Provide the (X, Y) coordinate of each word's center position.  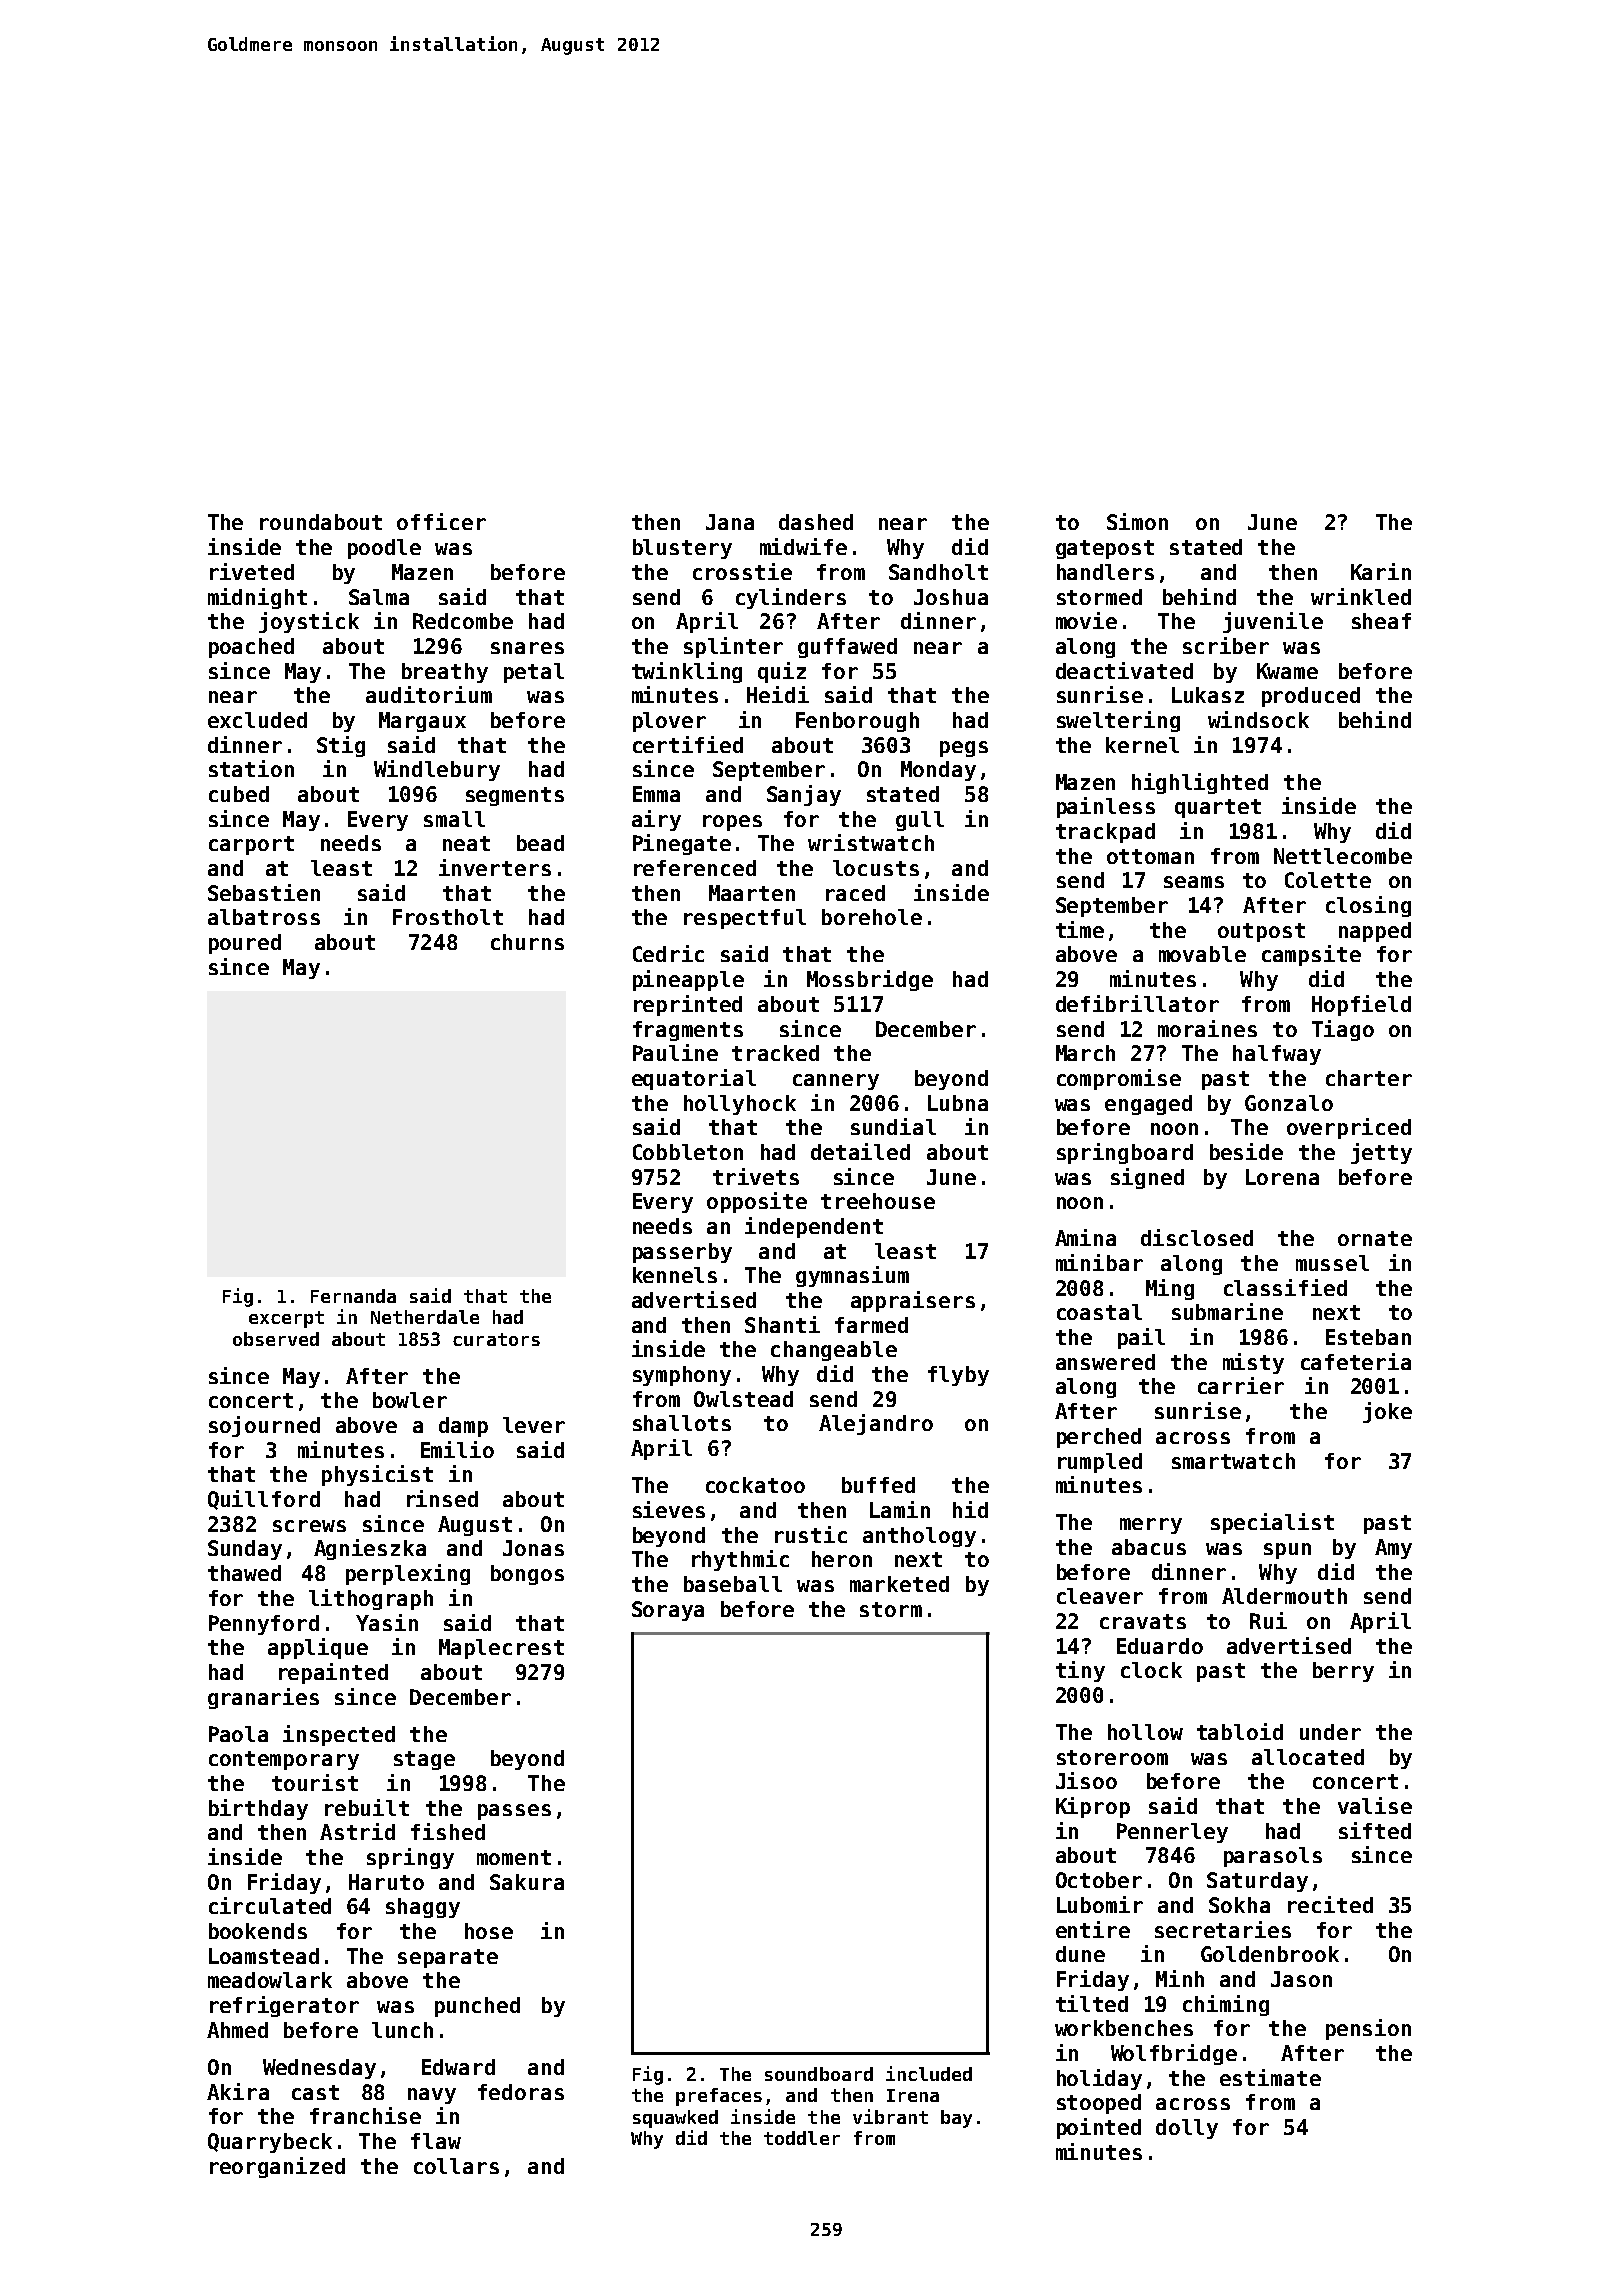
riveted (252, 571)
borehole (872, 917)
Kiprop (1093, 1807)
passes (514, 1812)
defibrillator (1137, 1003)
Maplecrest (501, 1649)
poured (245, 944)
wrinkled (1361, 596)
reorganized (277, 2167)
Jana (730, 522)
